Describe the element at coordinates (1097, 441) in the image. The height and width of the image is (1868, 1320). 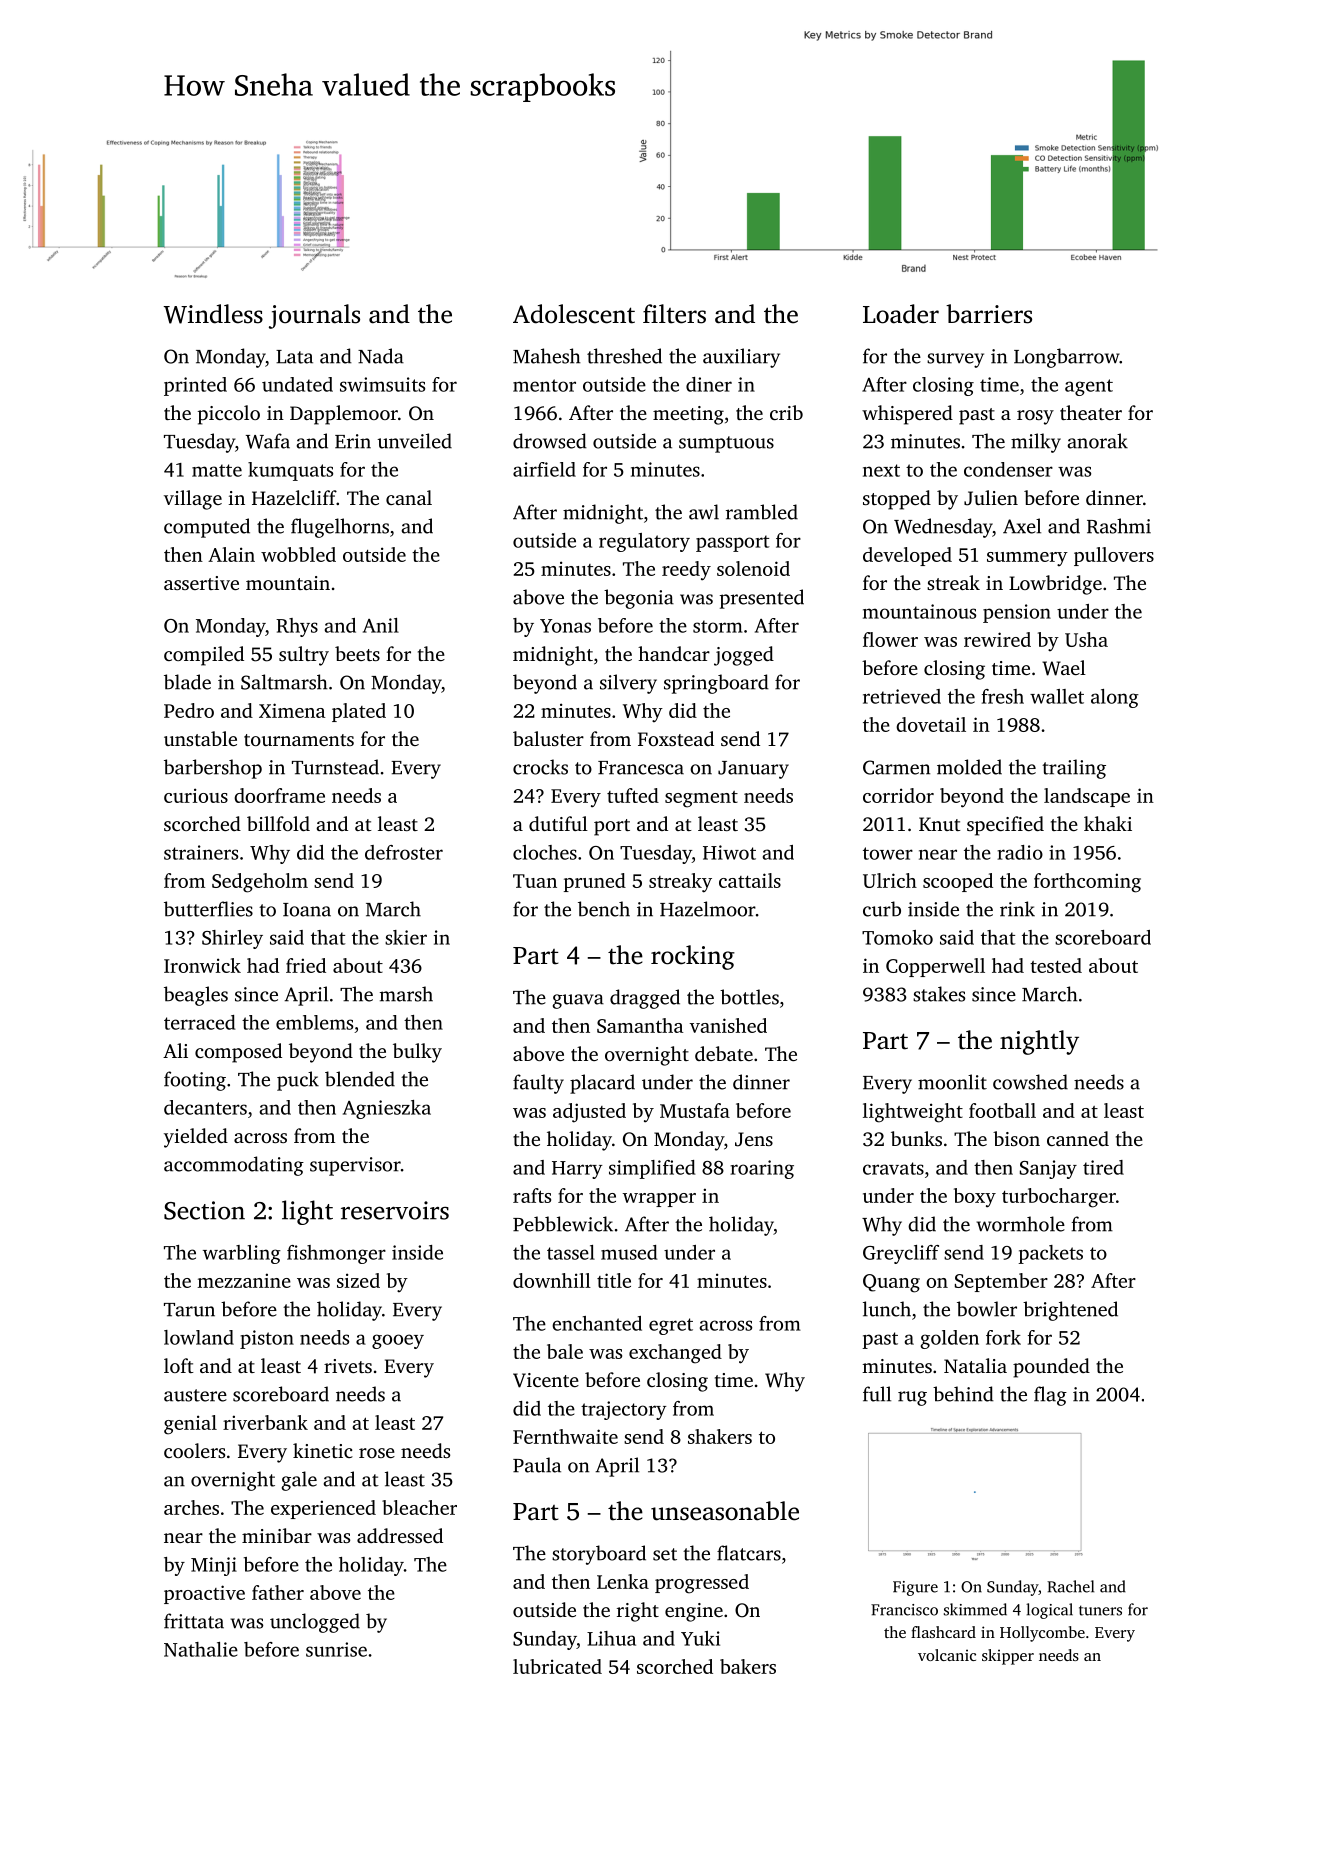
I see `anorak` at that location.
